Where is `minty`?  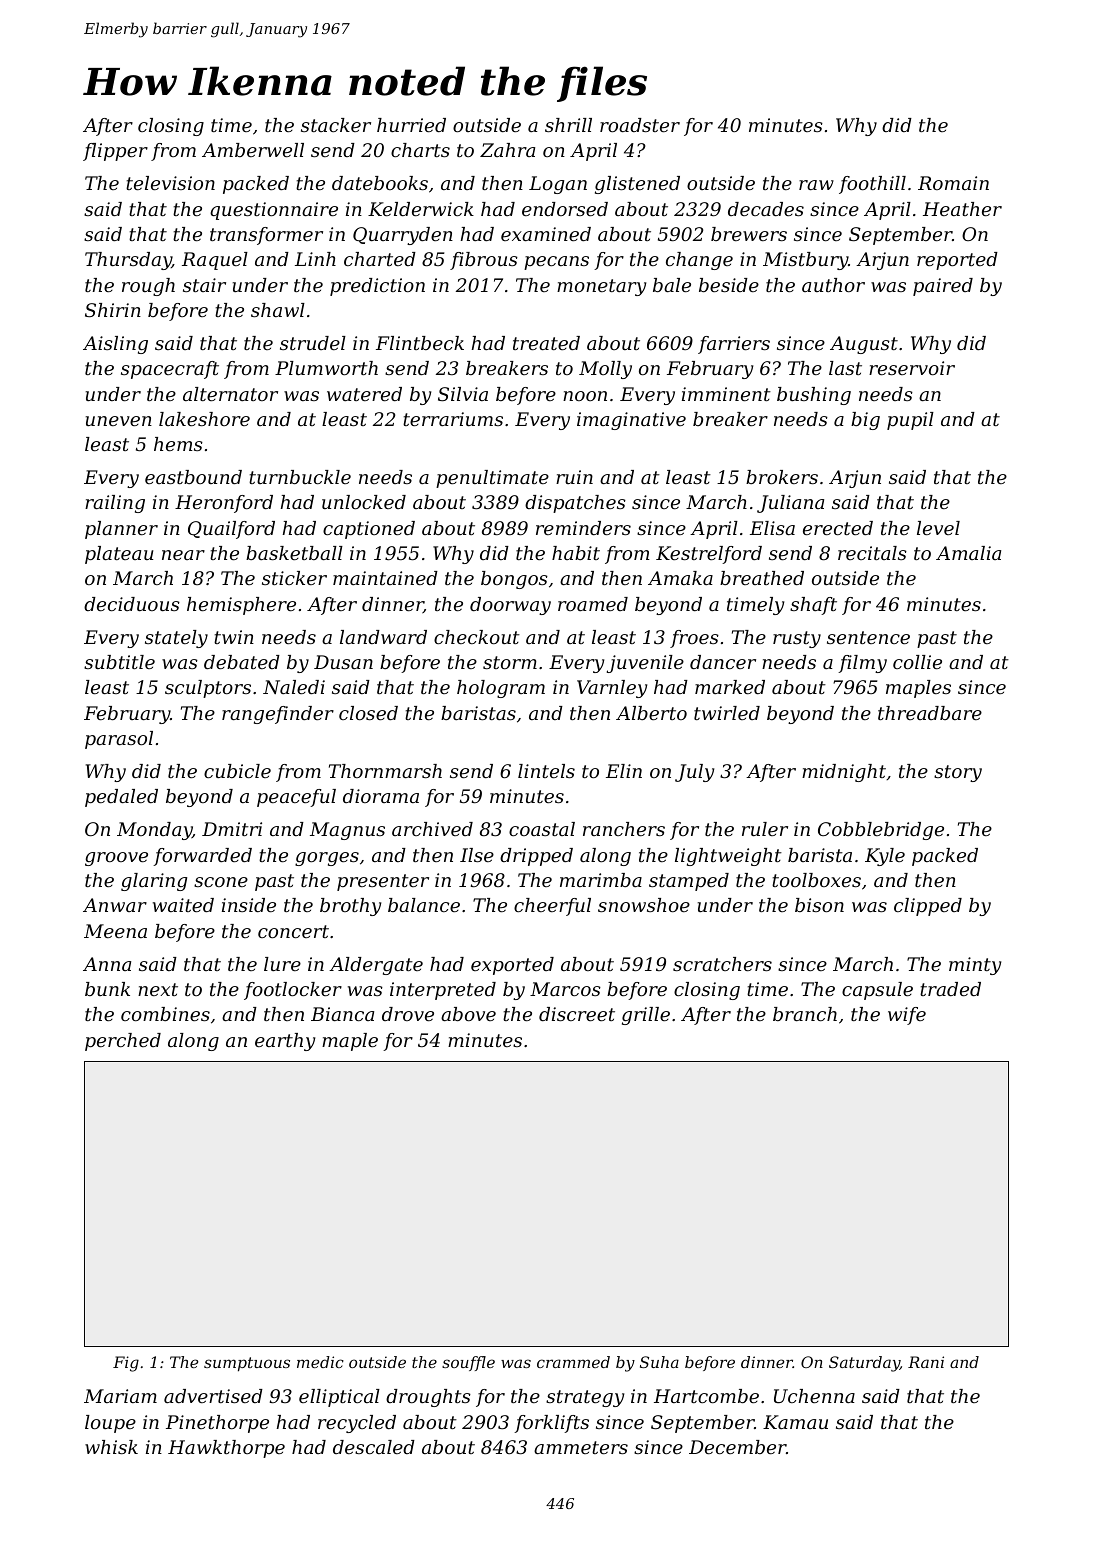
minty is located at coordinates (975, 966).
